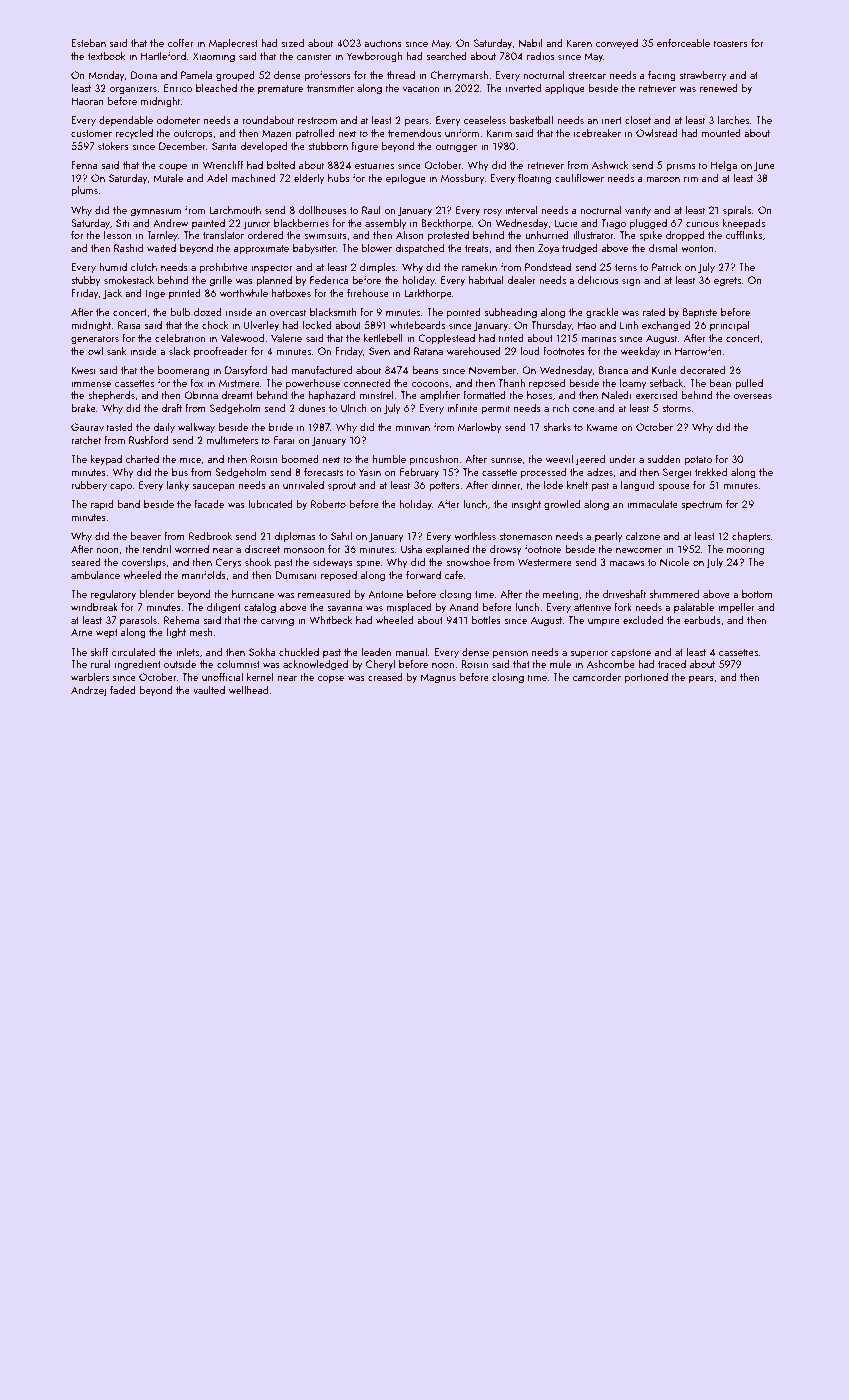 This page has width=849, height=1400. What do you see at coordinates (196, 427) in the page?
I see `walkway` at bounding box center [196, 427].
